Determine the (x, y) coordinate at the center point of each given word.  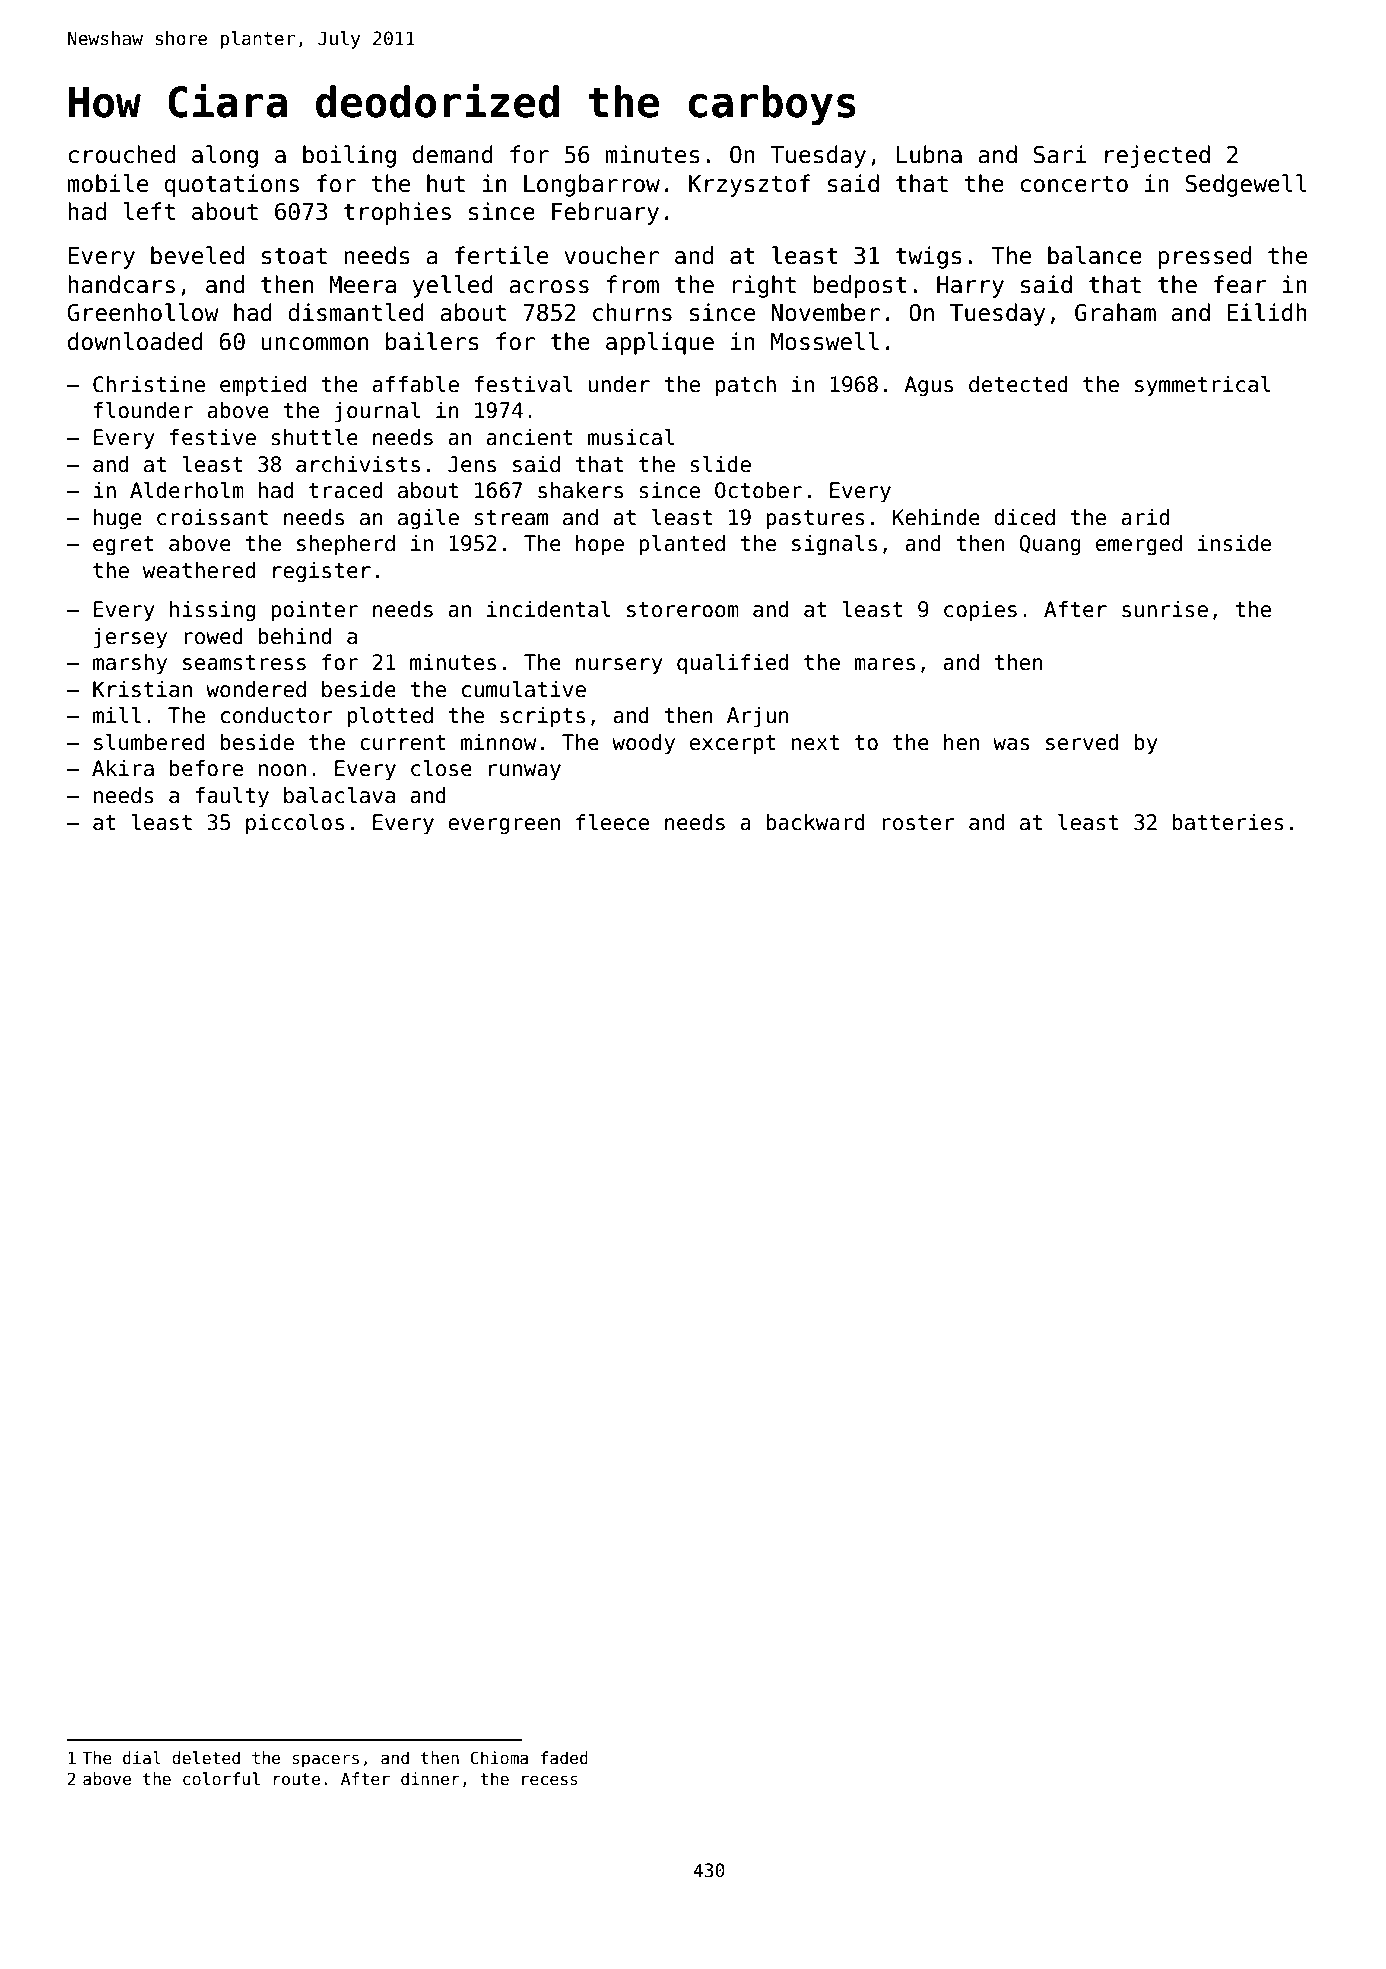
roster (918, 823)
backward (815, 822)
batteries (1228, 822)
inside (1234, 543)
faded (564, 1758)
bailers (432, 341)
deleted (206, 1758)
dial (142, 1758)
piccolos (295, 824)
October (758, 490)
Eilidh (1267, 312)
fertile (501, 255)
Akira (123, 768)
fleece (612, 822)
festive (213, 437)
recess (550, 1780)
